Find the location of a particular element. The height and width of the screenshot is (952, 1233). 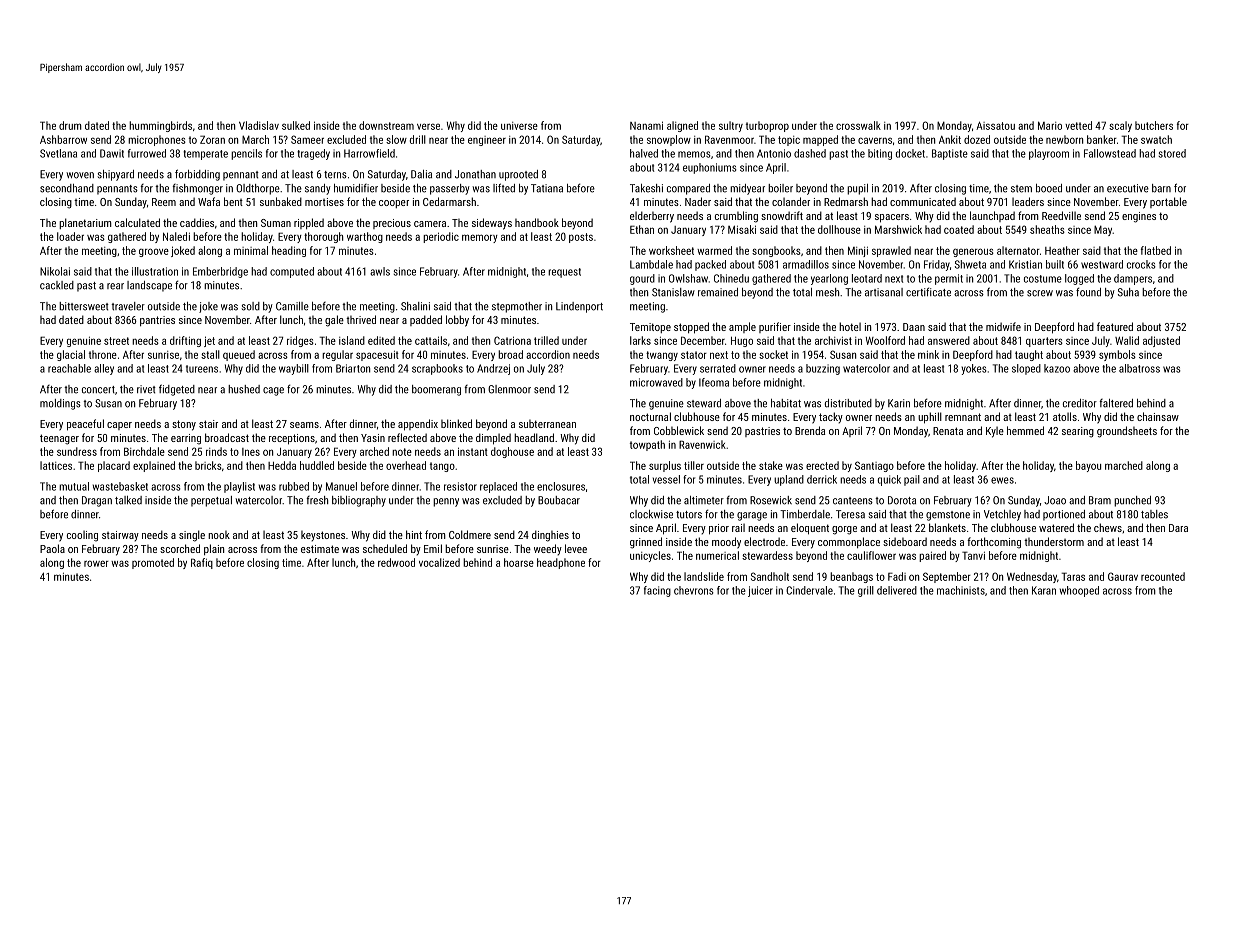

Ifeoma is located at coordinates (714, 382).
